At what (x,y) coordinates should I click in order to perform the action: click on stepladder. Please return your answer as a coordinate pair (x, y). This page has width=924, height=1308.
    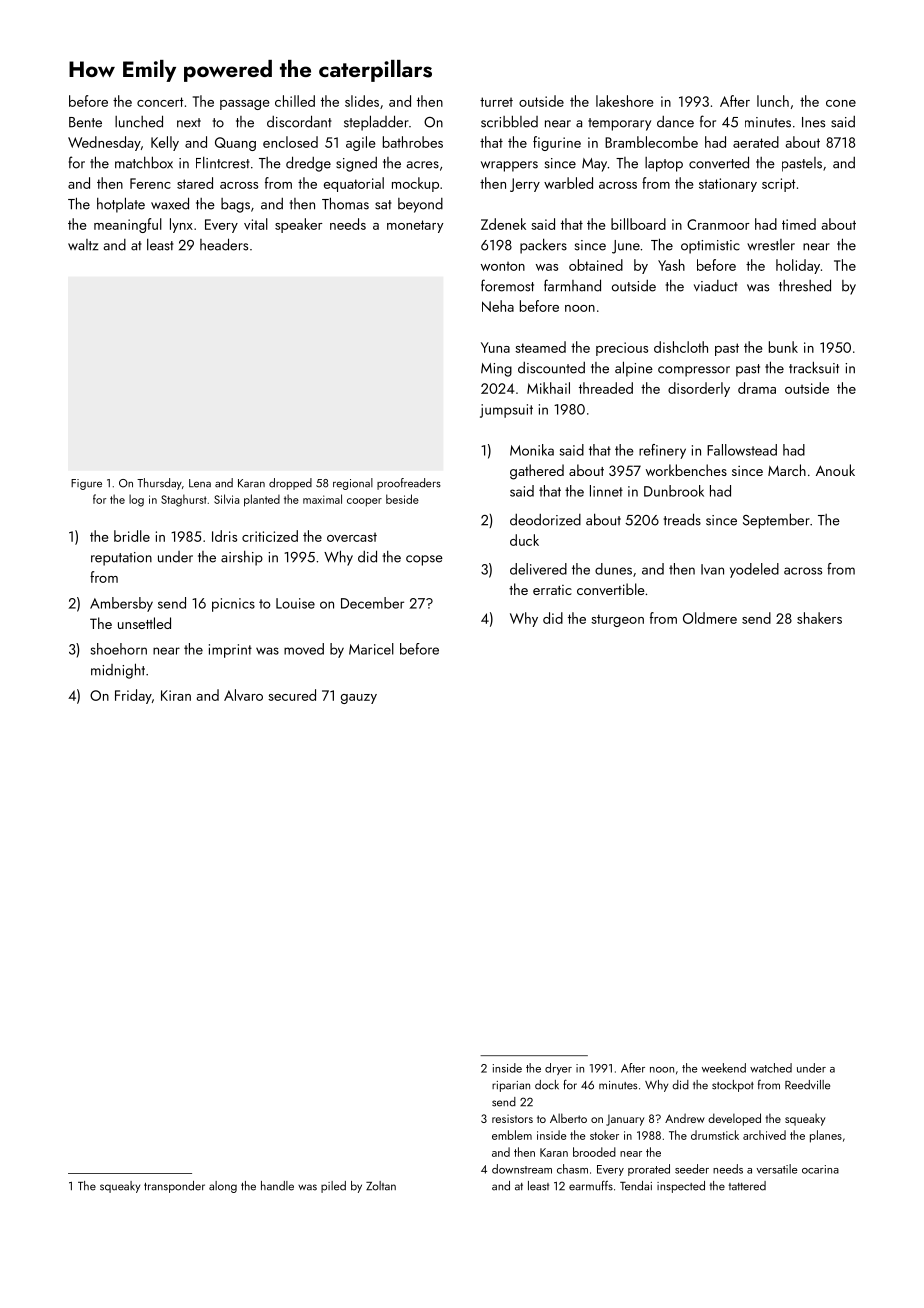
    Looking at the image, I should click on (376, 123).
